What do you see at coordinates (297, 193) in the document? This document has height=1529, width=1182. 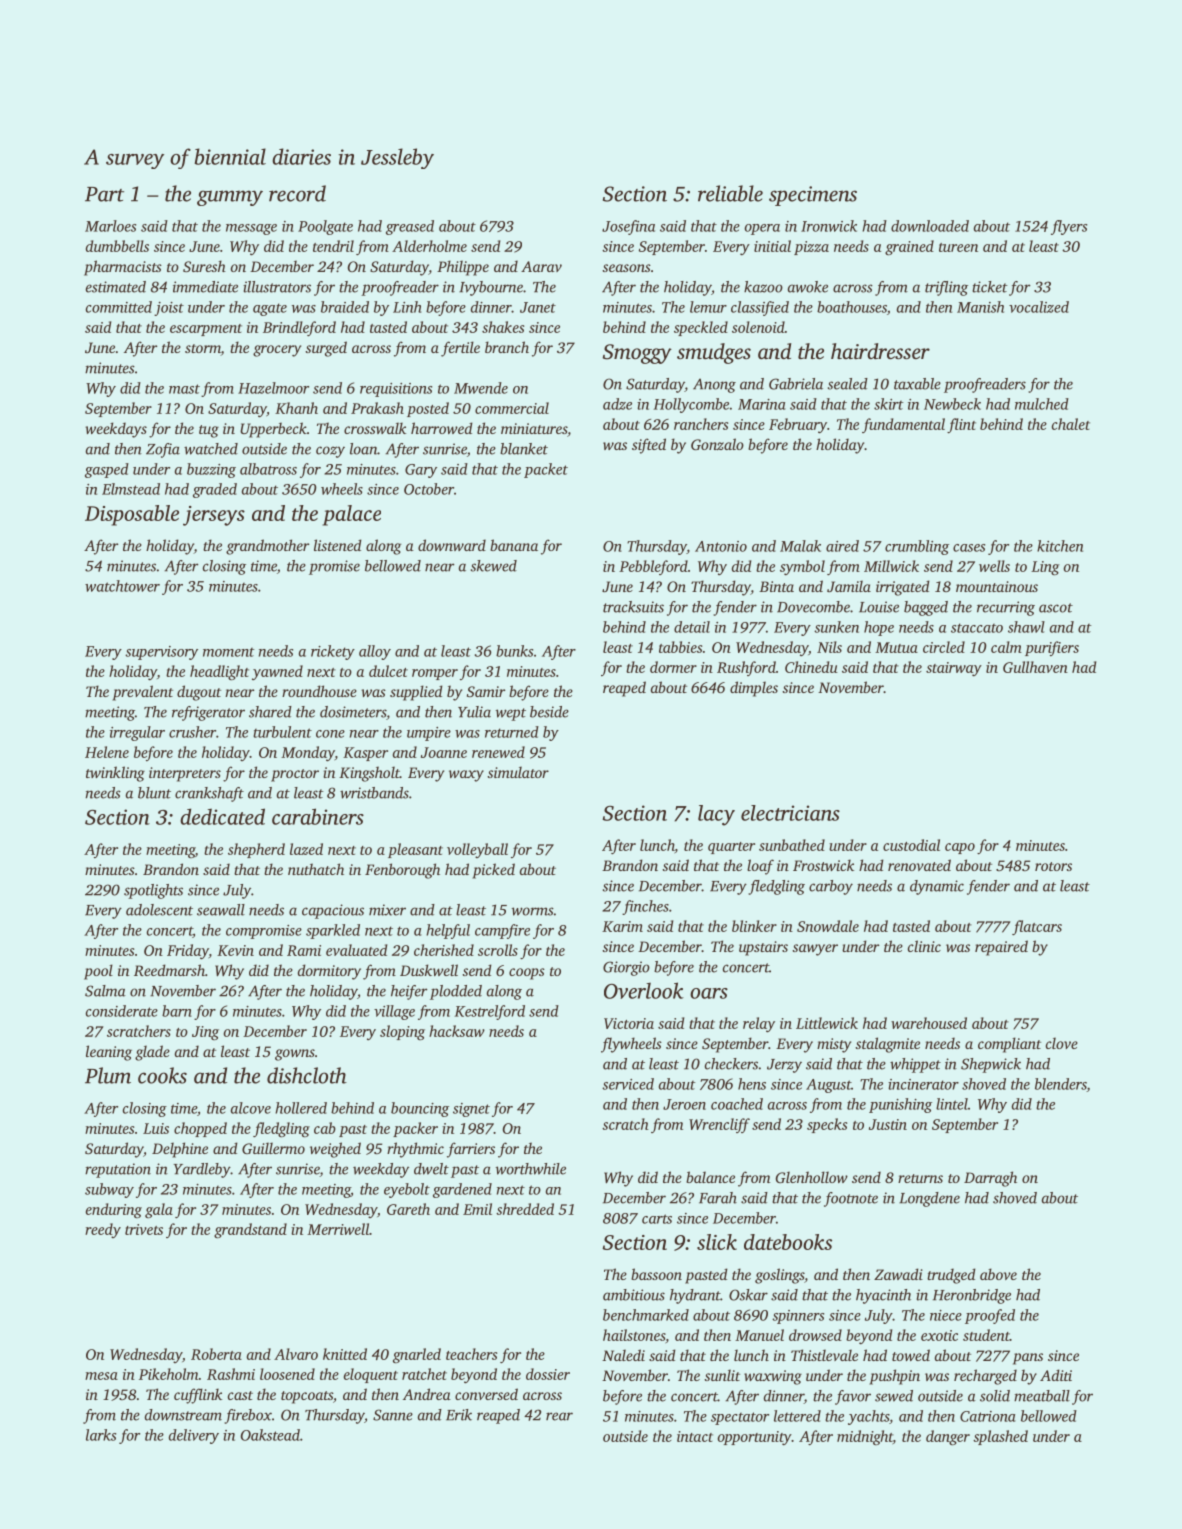 I see `record` at bounding box center [297, 193].
